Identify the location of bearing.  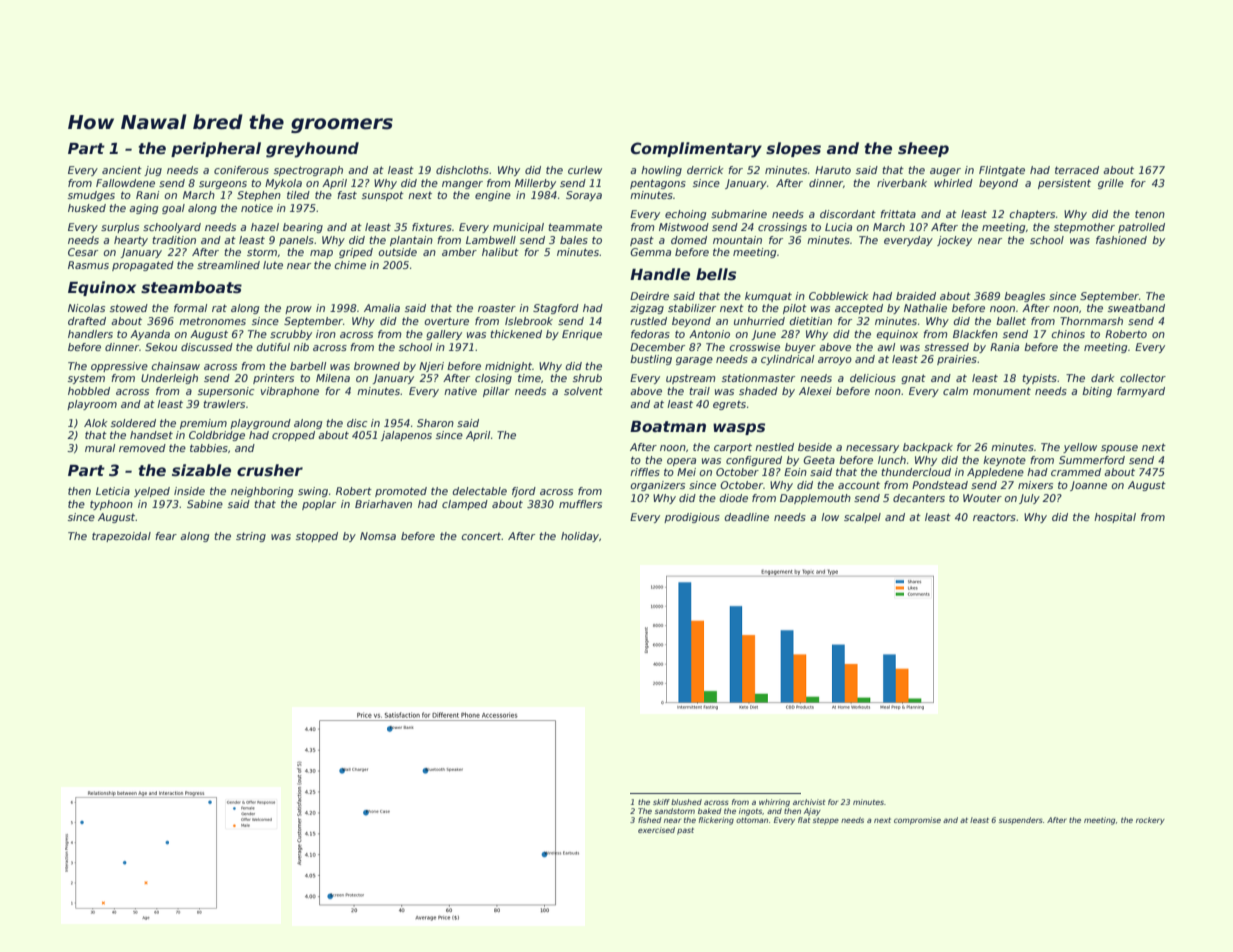
(303, 228).
